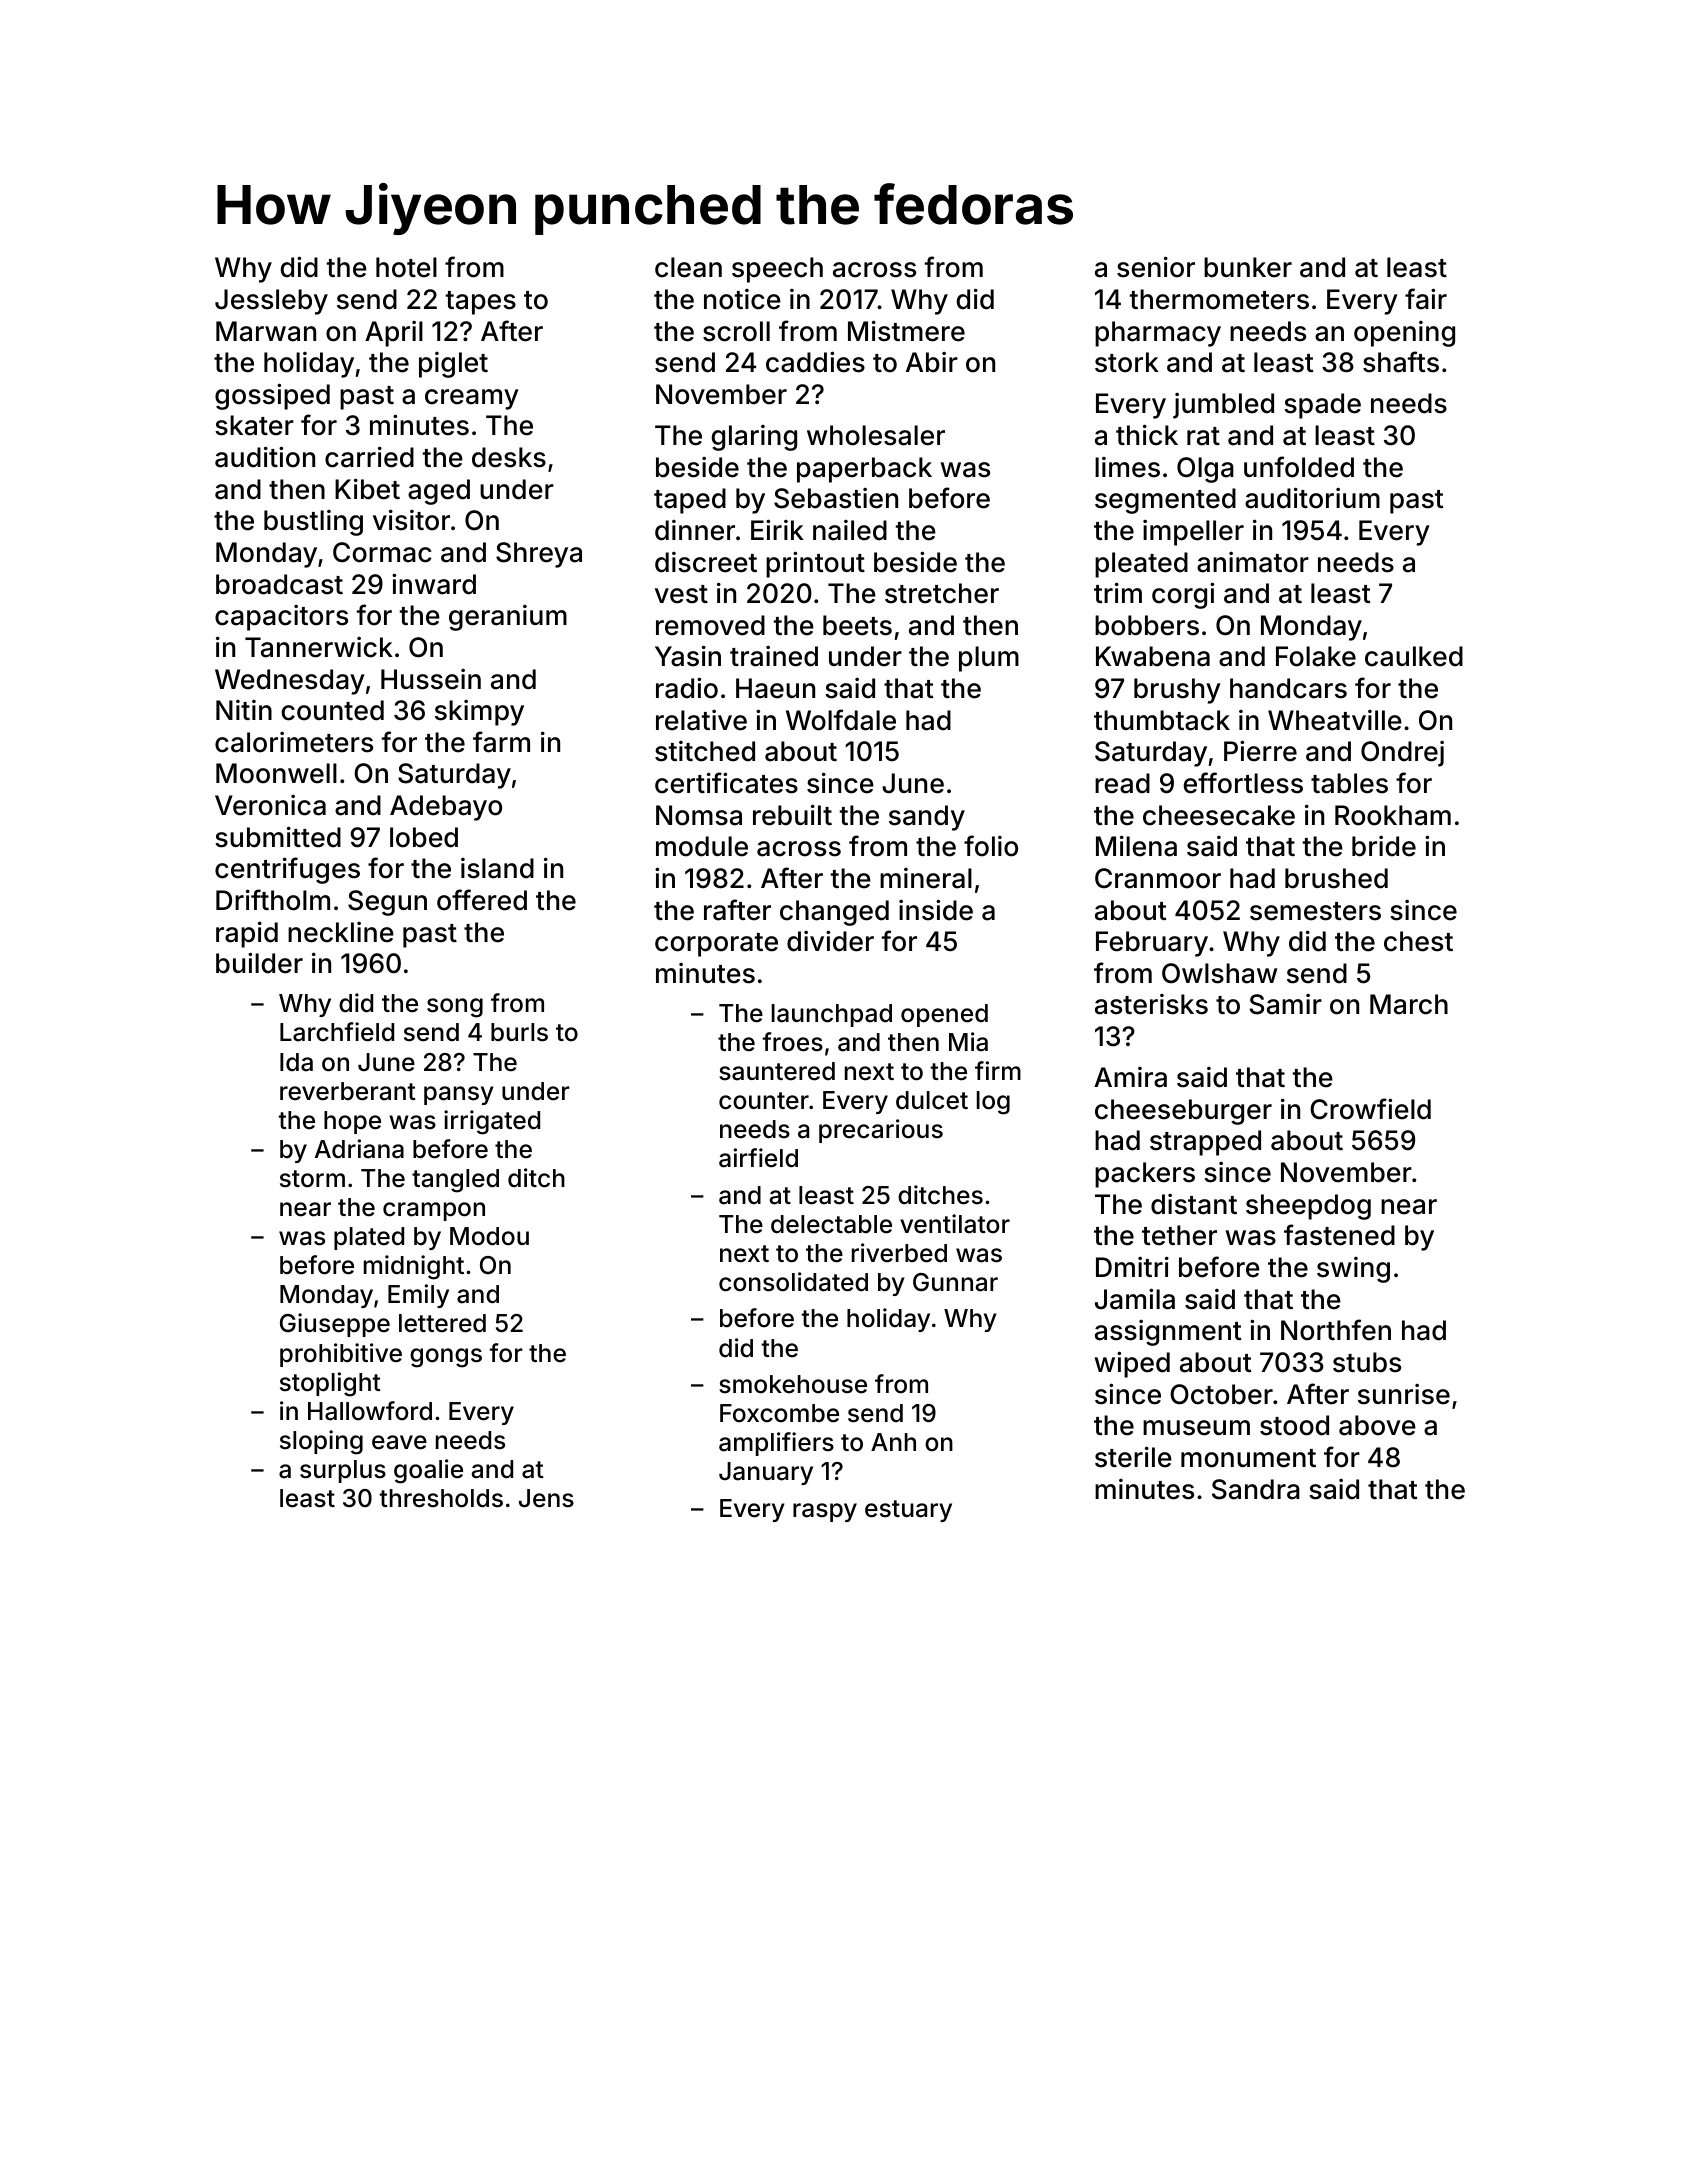 Image resolution: width=1683 pixels, height=2178 pixels. Describe the element at coordinates (1367, 1362) in the screenshot. I see `stubs` at that location.
